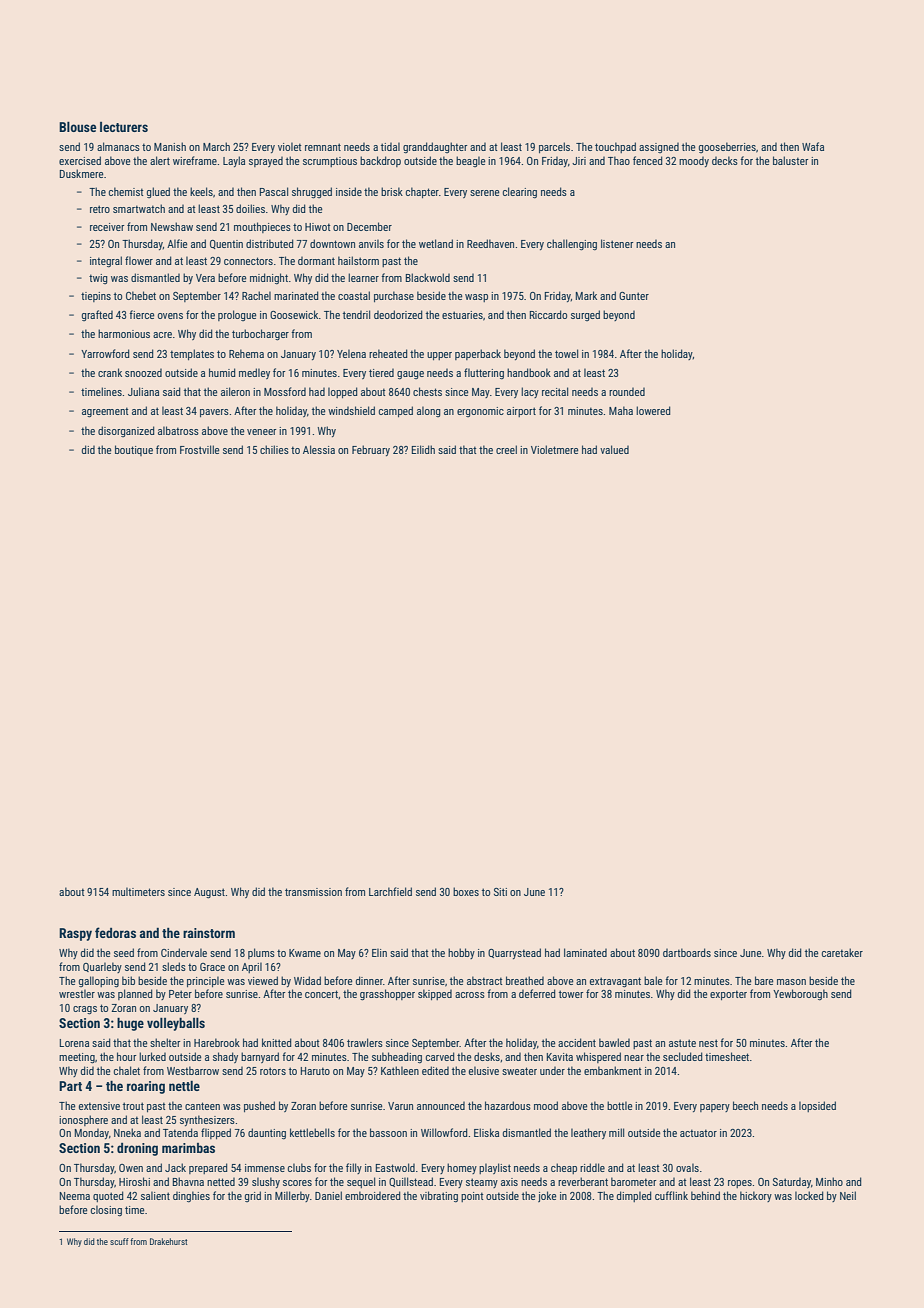 The width and height of the page is (924, 1308). Describe the element at coordinates (548, 314) in the page. I see `Riccardo` at that location.
